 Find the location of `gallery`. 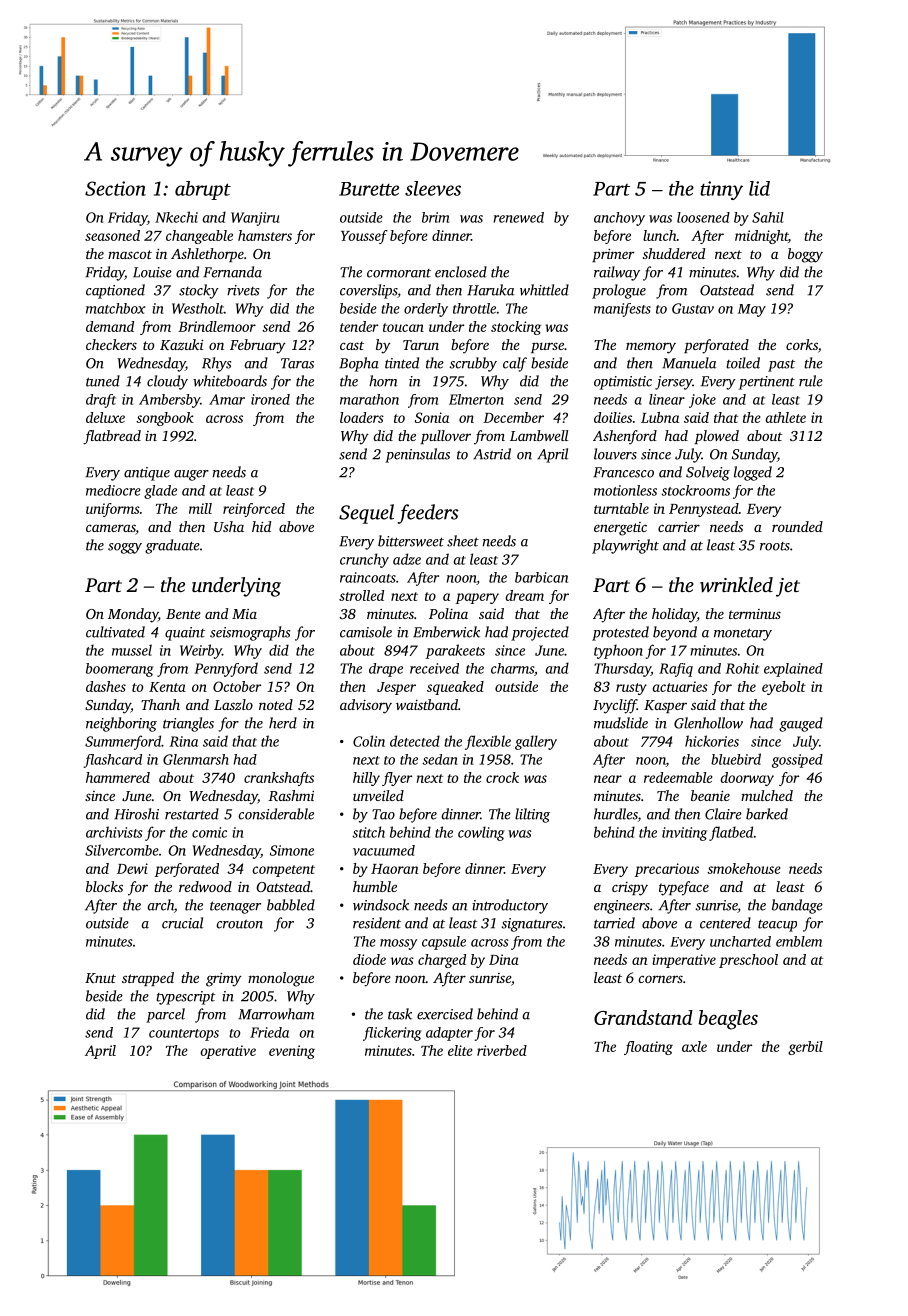

gallery is located at coordinates (536, 742).
